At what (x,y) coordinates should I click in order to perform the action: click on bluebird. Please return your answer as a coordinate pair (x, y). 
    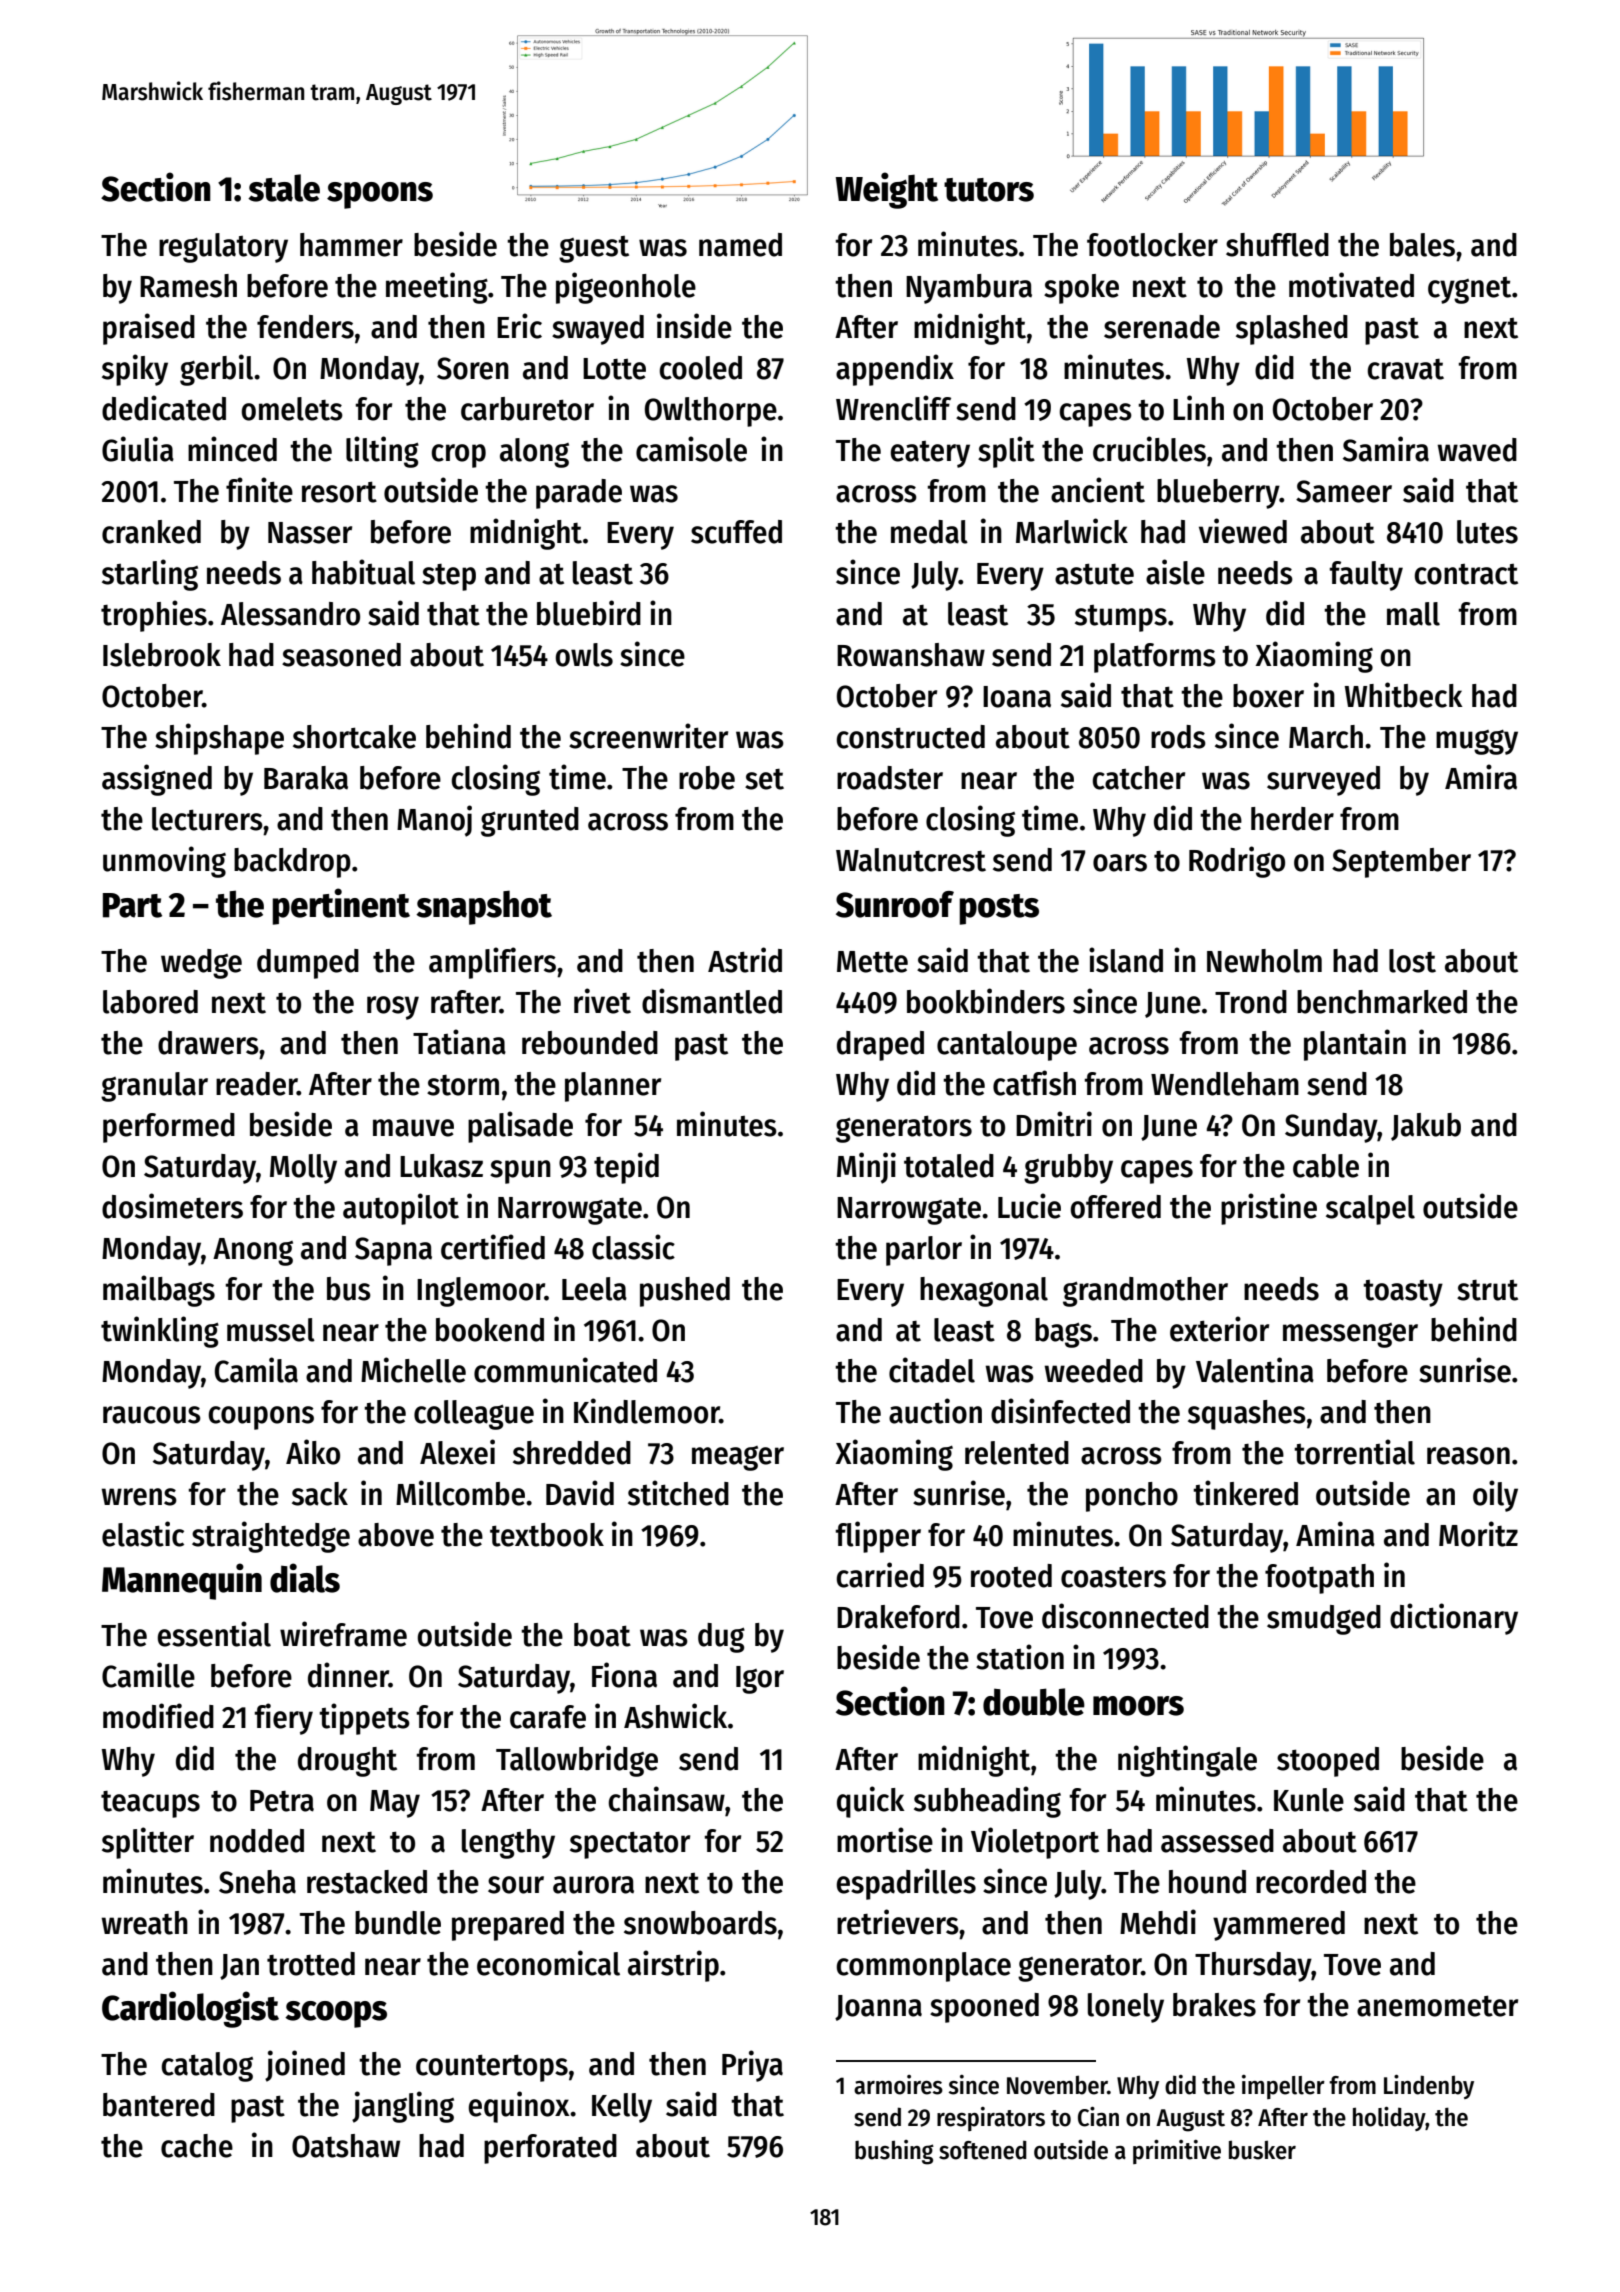
    Looking at the image, I should click on (589, 613).
